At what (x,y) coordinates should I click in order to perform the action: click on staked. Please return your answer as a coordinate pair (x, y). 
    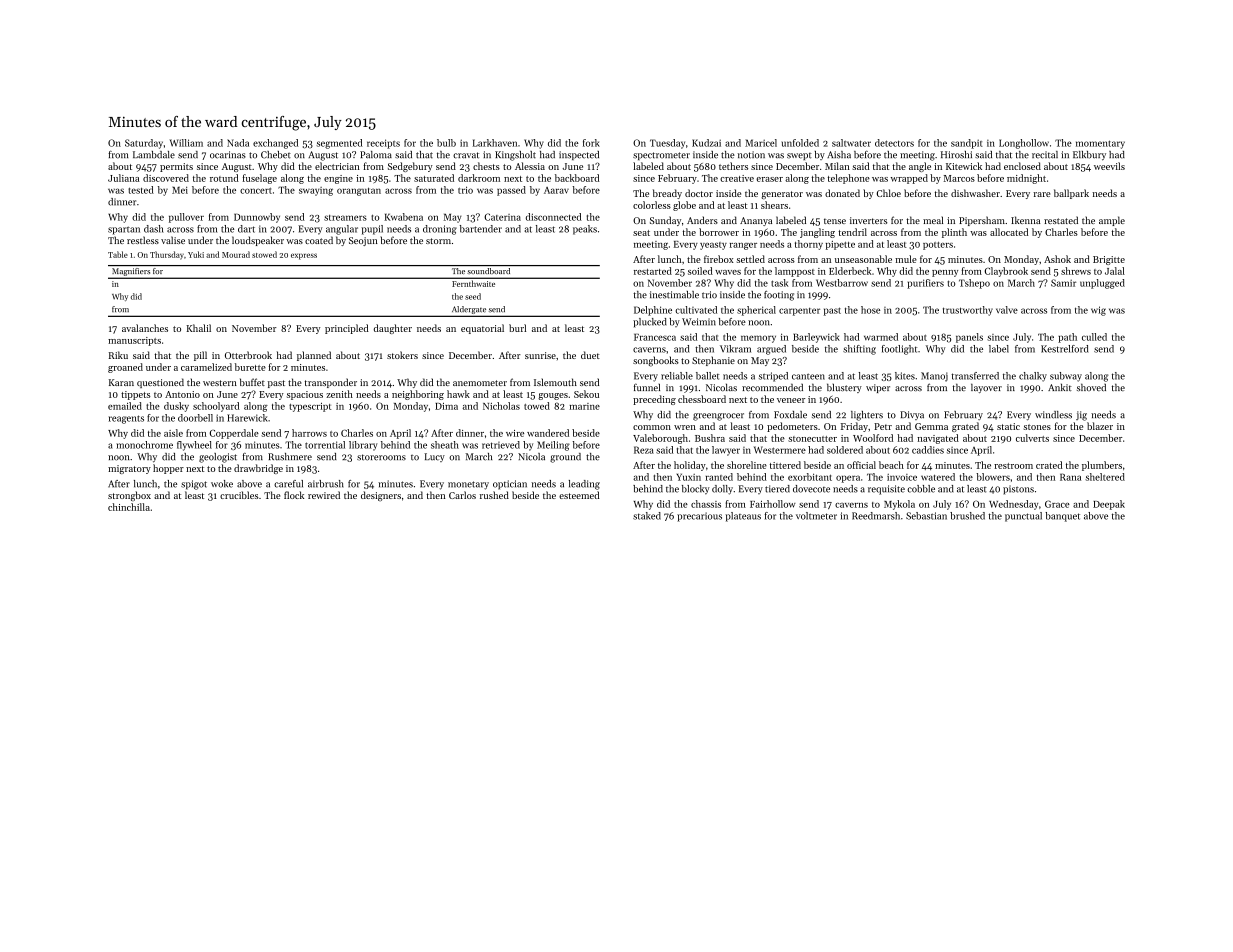
    Looking at the image, I should click on (647, 516).
